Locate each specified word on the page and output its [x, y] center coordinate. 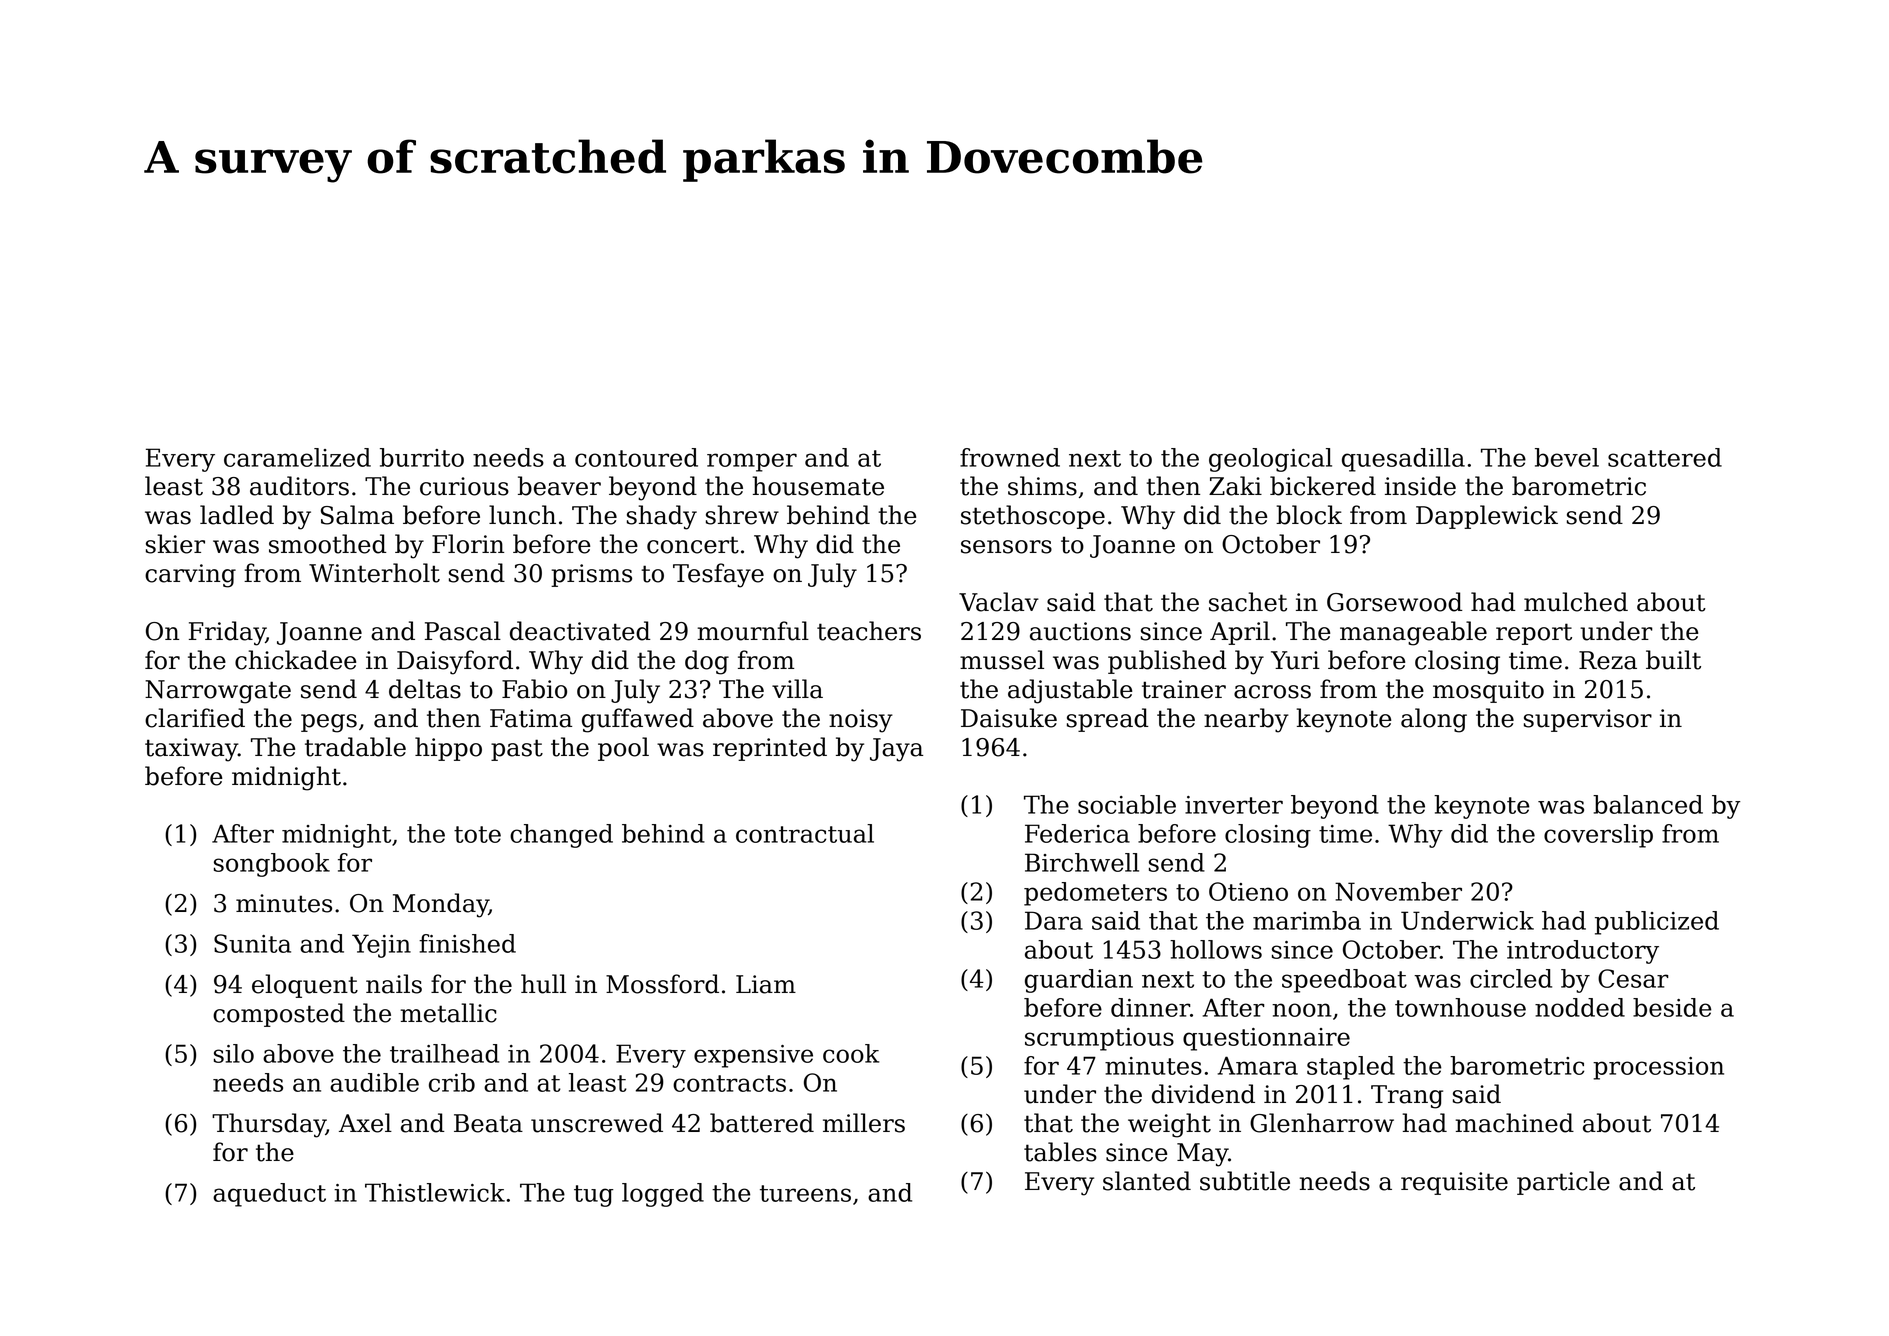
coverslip [1598, 836]
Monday [441, 905]
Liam [766, 984]
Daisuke [1009, 718]
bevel [1567, 457]
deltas [425, 689]
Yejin [381, 946]
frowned [1010, 457]
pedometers [1095, 894]
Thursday [269, 1125]
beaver [559, 486]
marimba [1307, 920]
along [1434, 720]
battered [762, 1123]
